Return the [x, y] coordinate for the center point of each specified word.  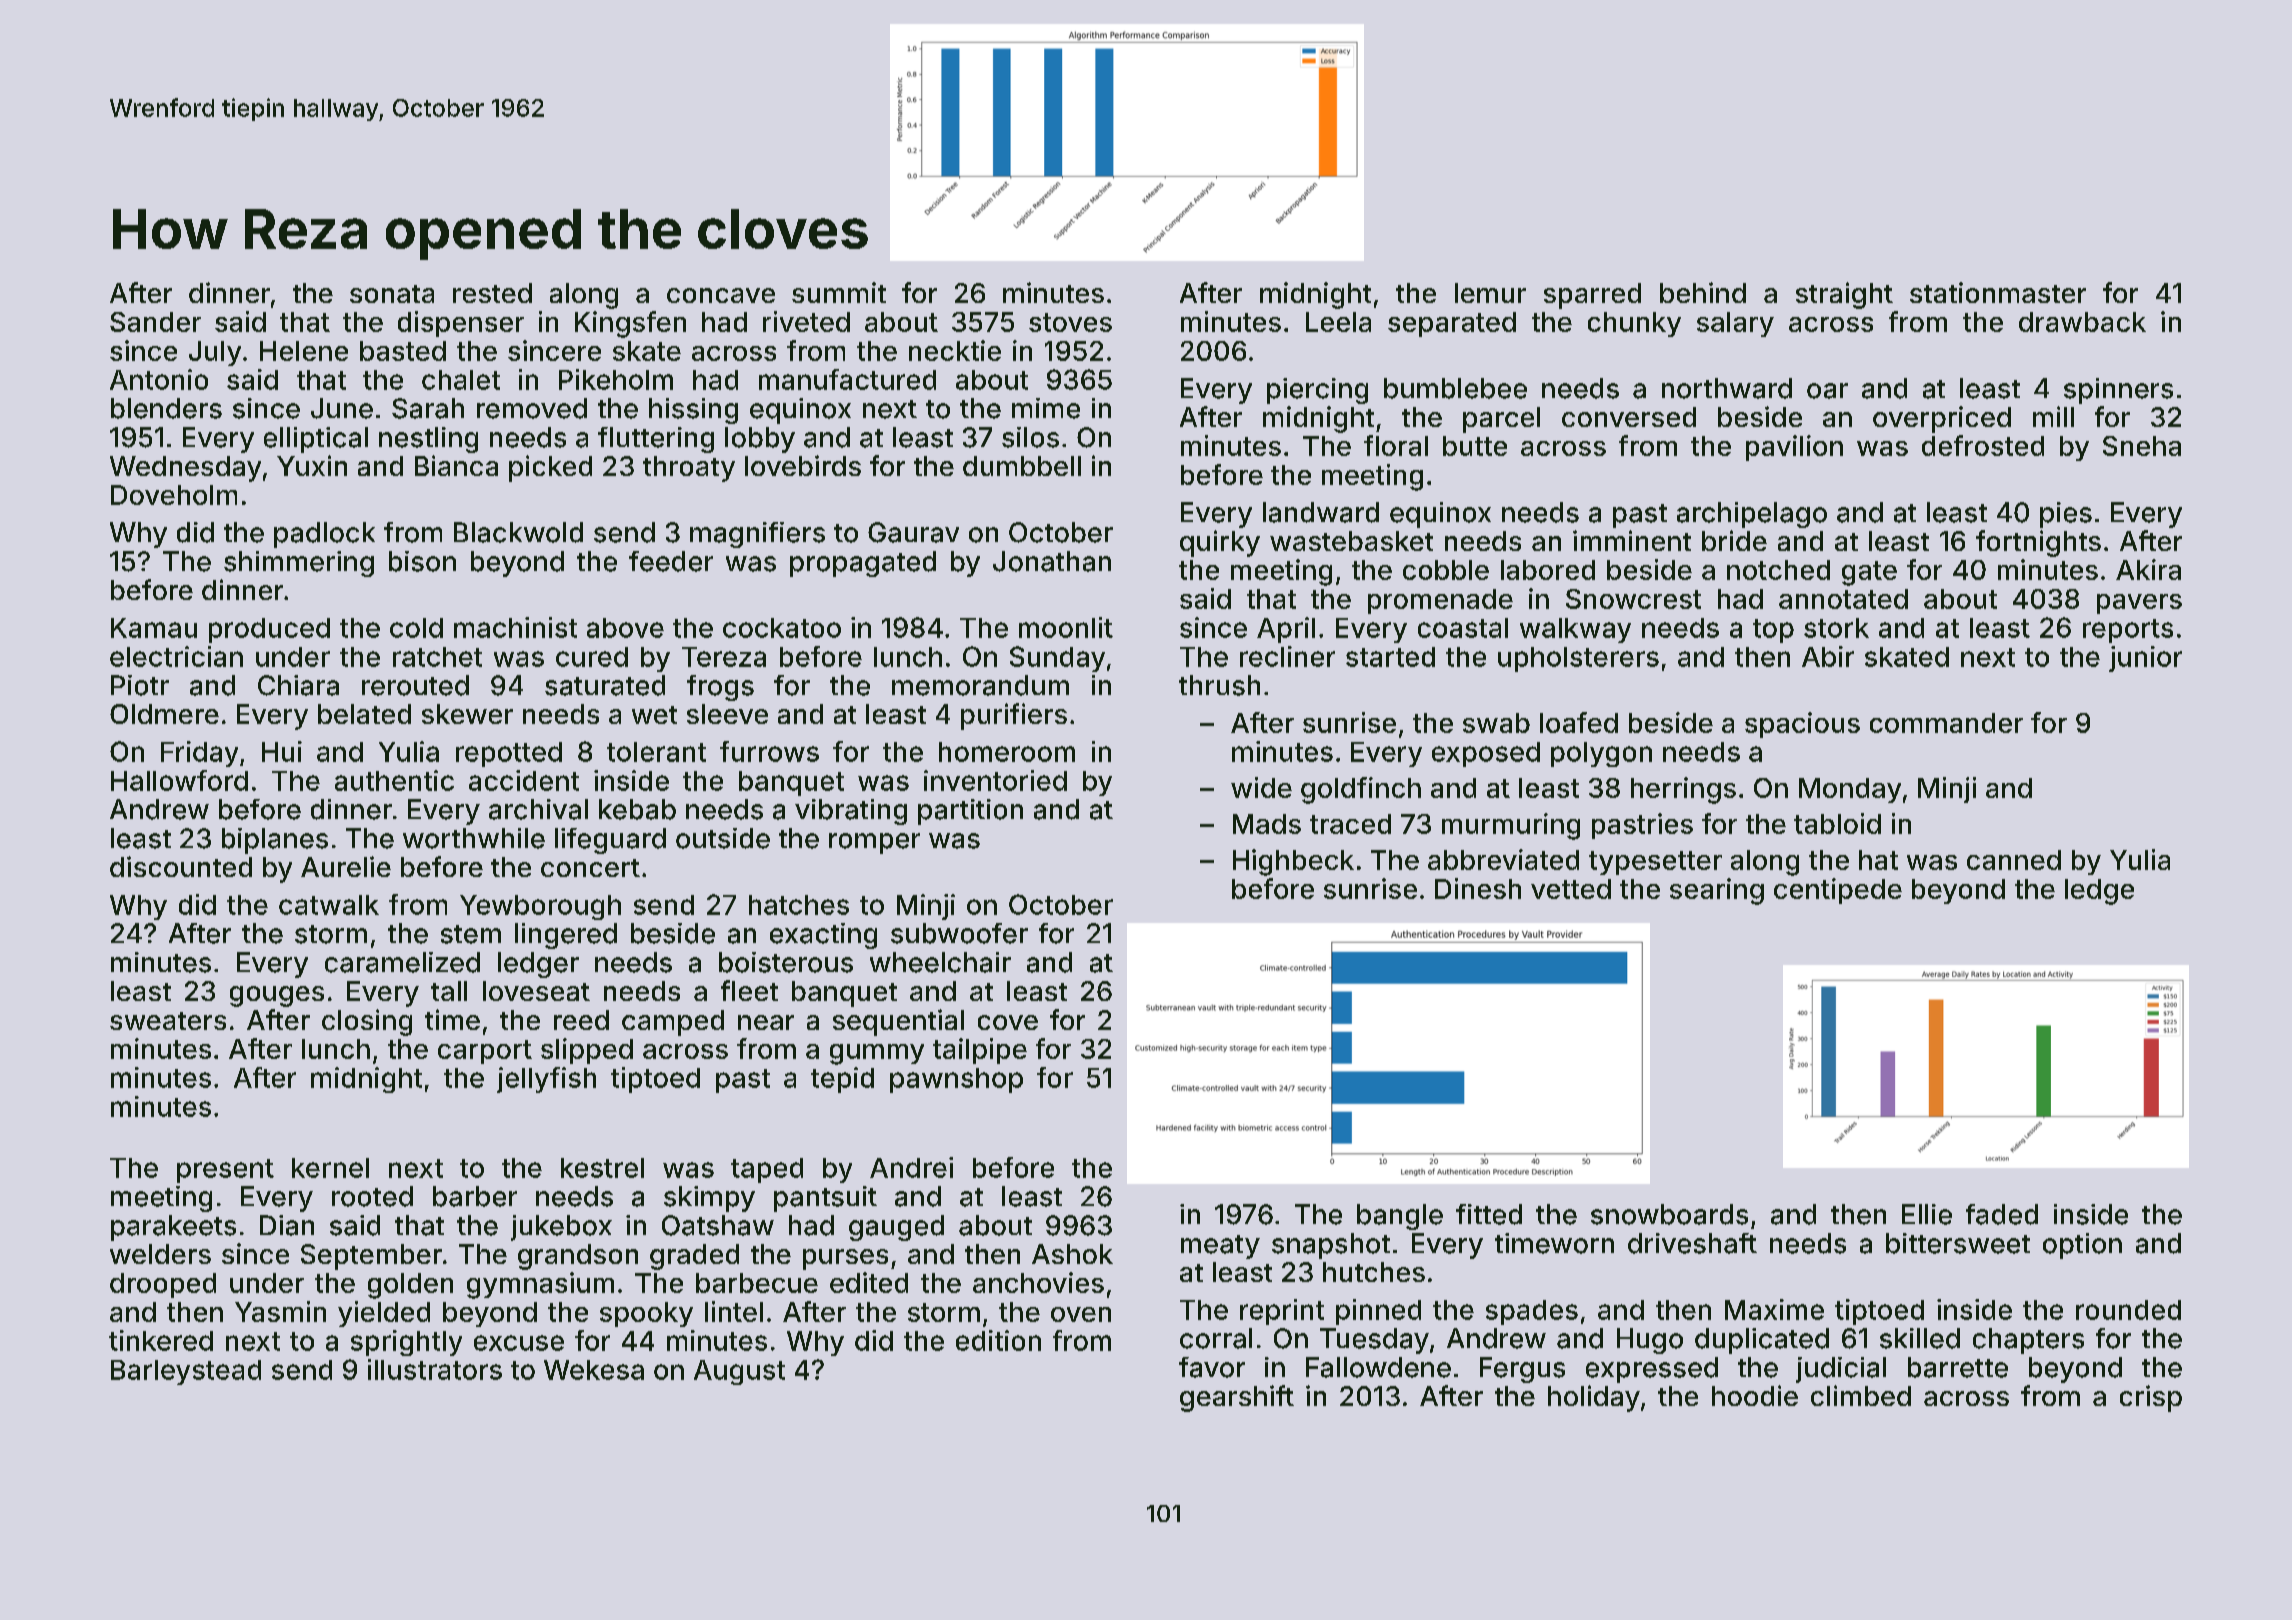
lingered [566, 936]
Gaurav [913, 532]
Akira [2148, 569]
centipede [1838, 891]
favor [1212, 1367]
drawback [2082, 322]
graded [694, 1257]
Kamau [154, 628]
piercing [1317, 391]
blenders [166, 408]
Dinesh [1478, 888]
